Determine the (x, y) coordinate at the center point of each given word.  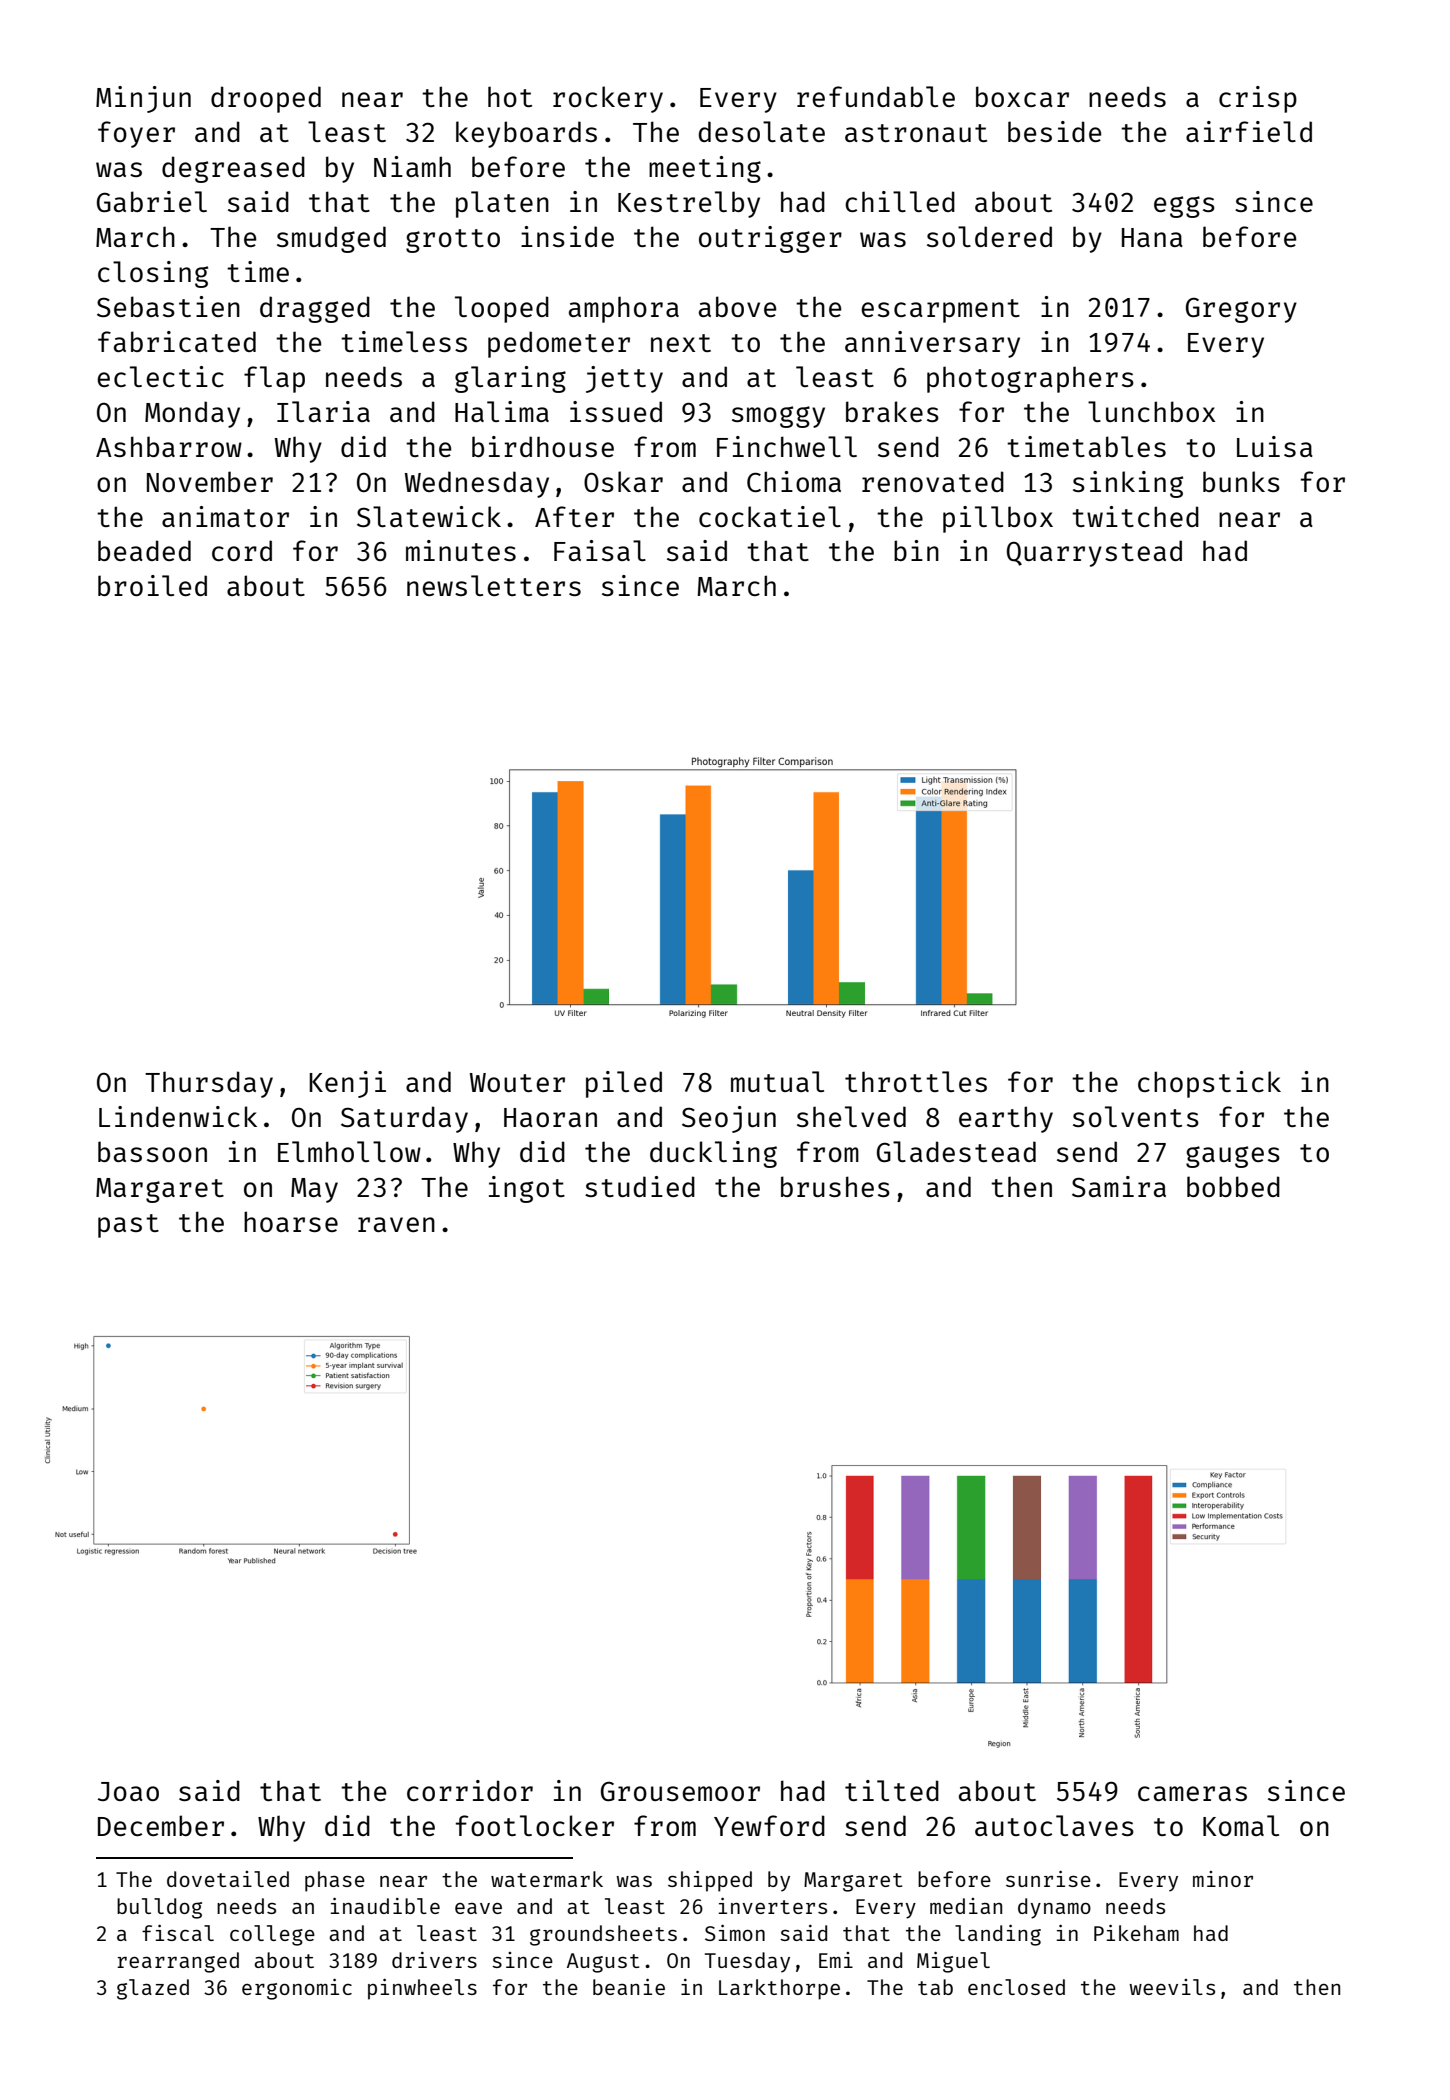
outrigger (770, 239)
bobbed (1233, 1186)
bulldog (159, 1908)
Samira (1119, 1186)
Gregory (1241, 310)
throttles (916, 1081)
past (128, 1226)
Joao (128, 1791)
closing (153, 274)
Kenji (347, 1084)
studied (640, 1186)
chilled (900, 201)
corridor (470, 1790)
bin (916, 550)
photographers (1030, 379)
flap (274, 379)
